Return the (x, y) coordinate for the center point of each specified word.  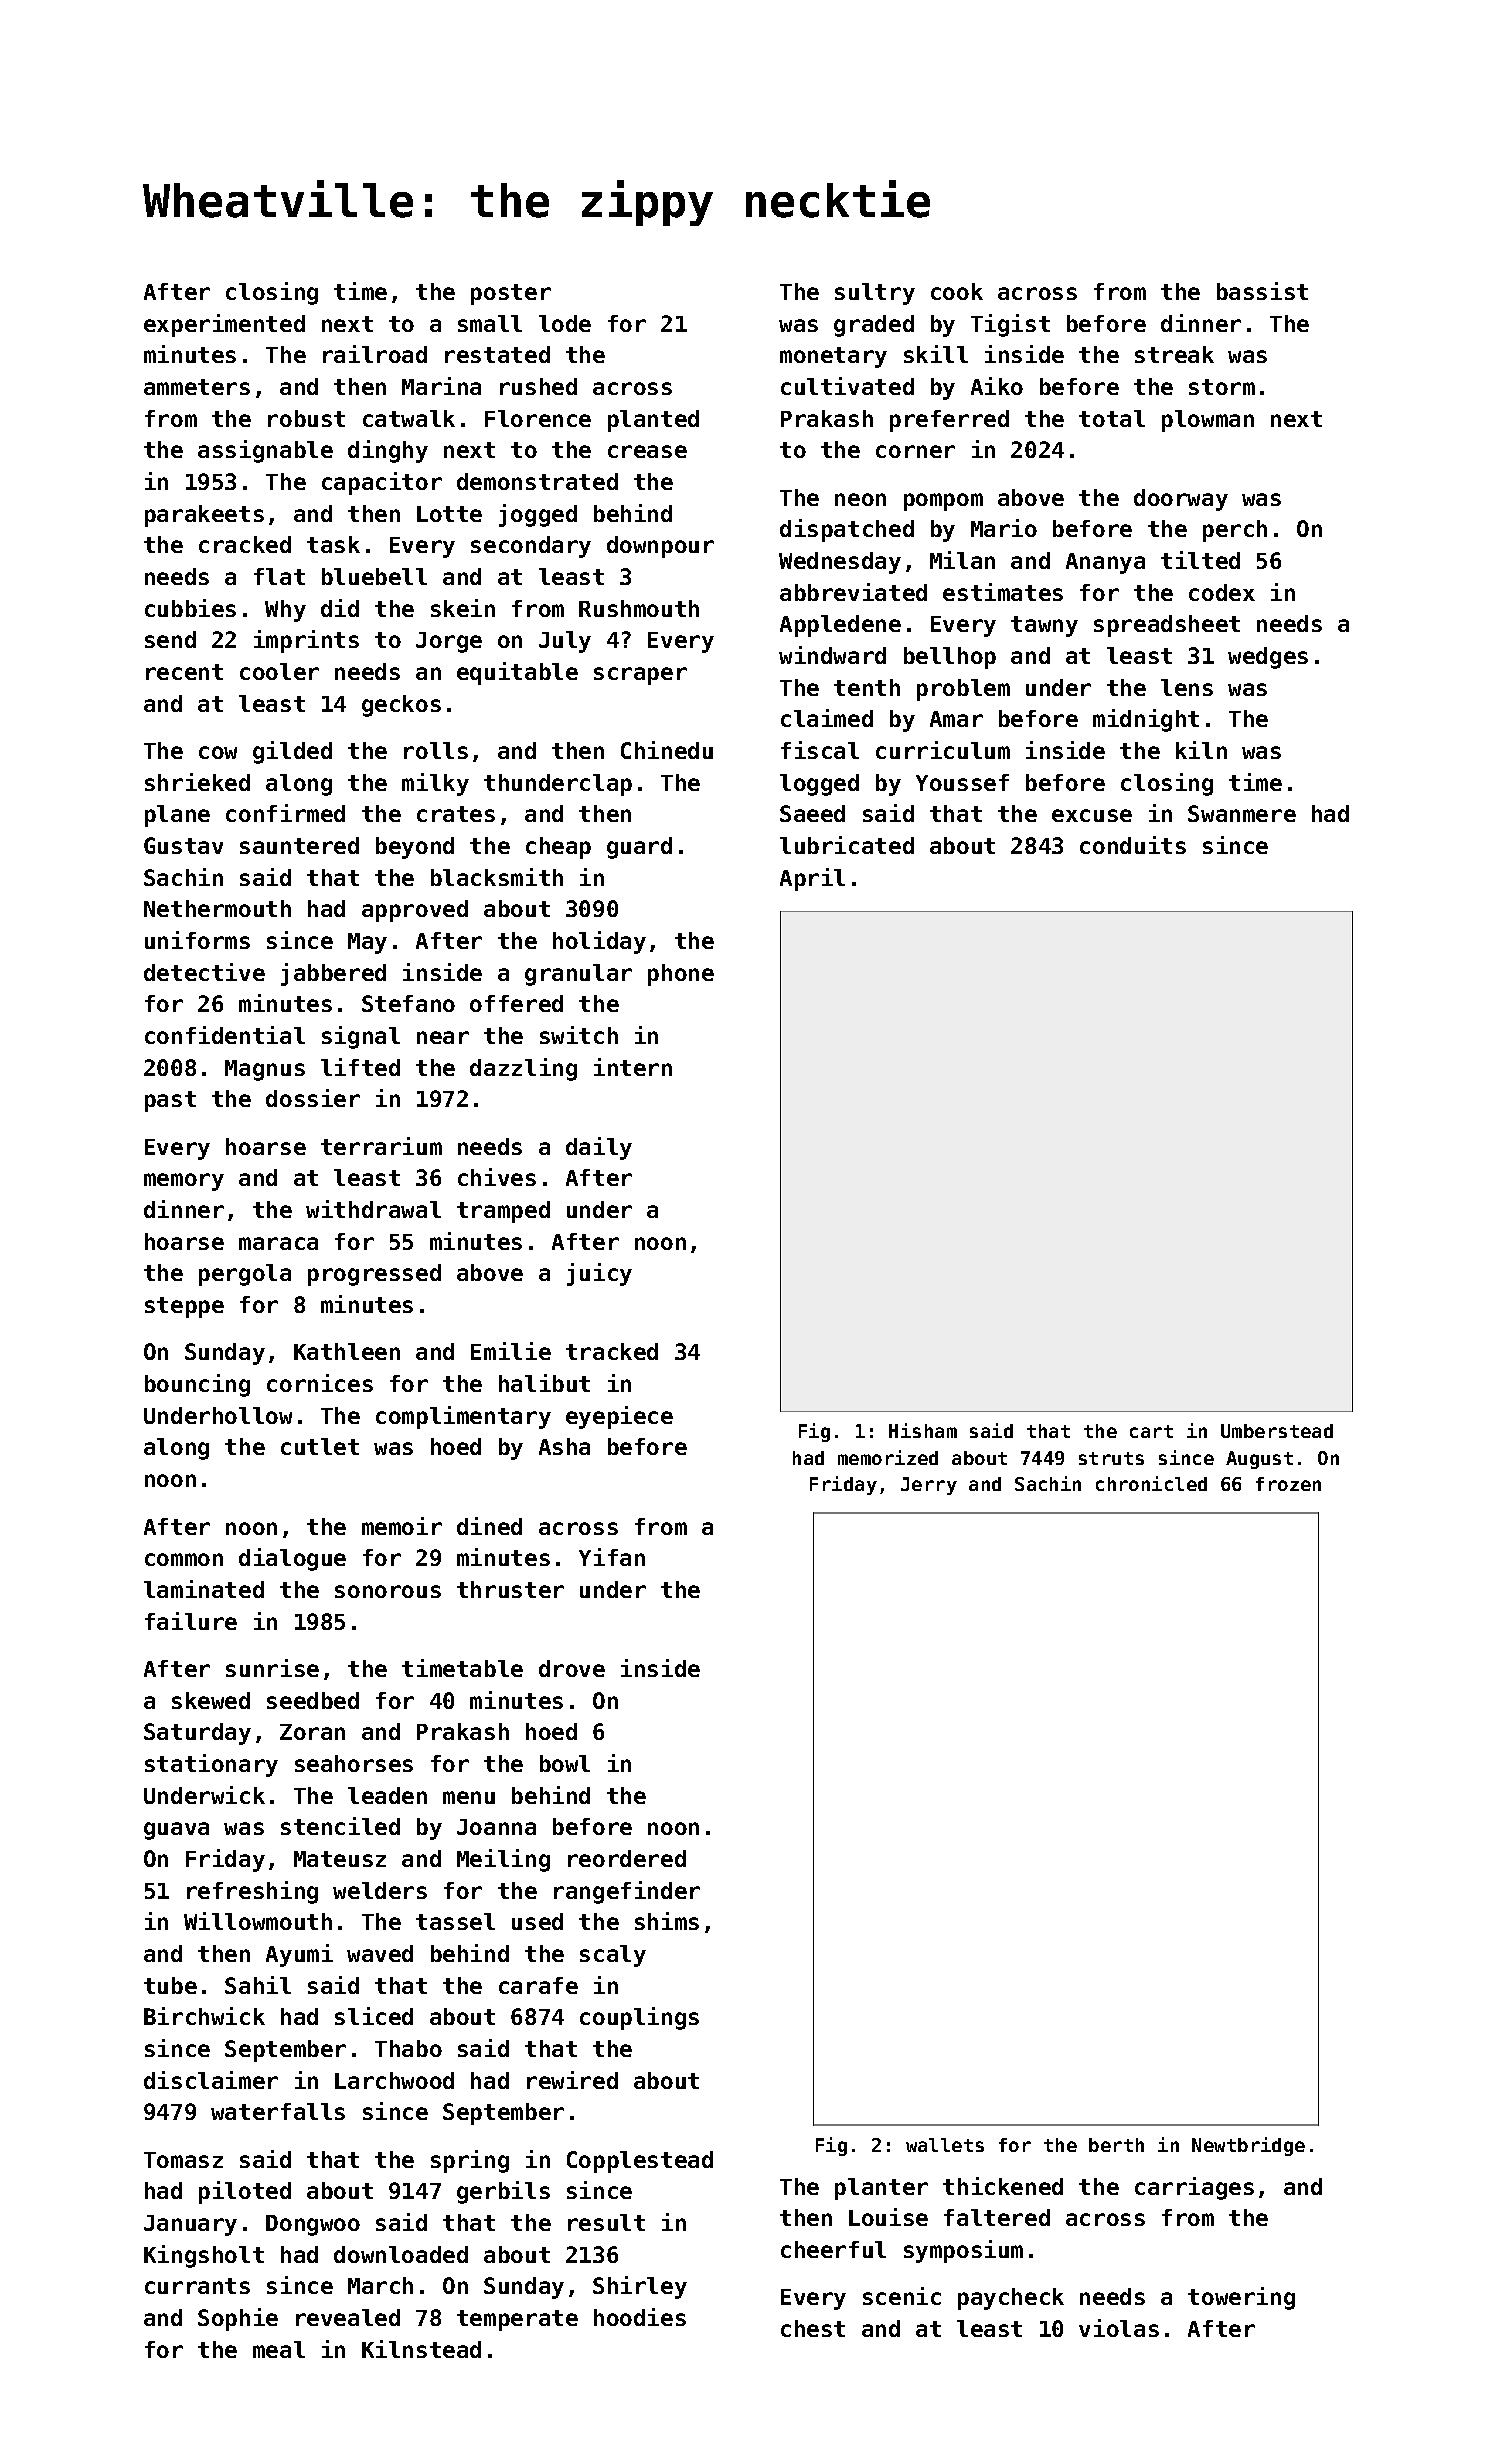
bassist (1262, 291)
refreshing (252, 1892)
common (184, 1559)
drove (572, 1668)
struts (1111, 1458)
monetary (833, 357)
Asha (564, 1446)
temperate (517, 2320)
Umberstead (1277, 1431)
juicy (599, 1274)
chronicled (1151, 1483)
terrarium (381, 1146)
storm (1222, 387)
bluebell (374, 576)
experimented (224, 325)
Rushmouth (639, 608)
